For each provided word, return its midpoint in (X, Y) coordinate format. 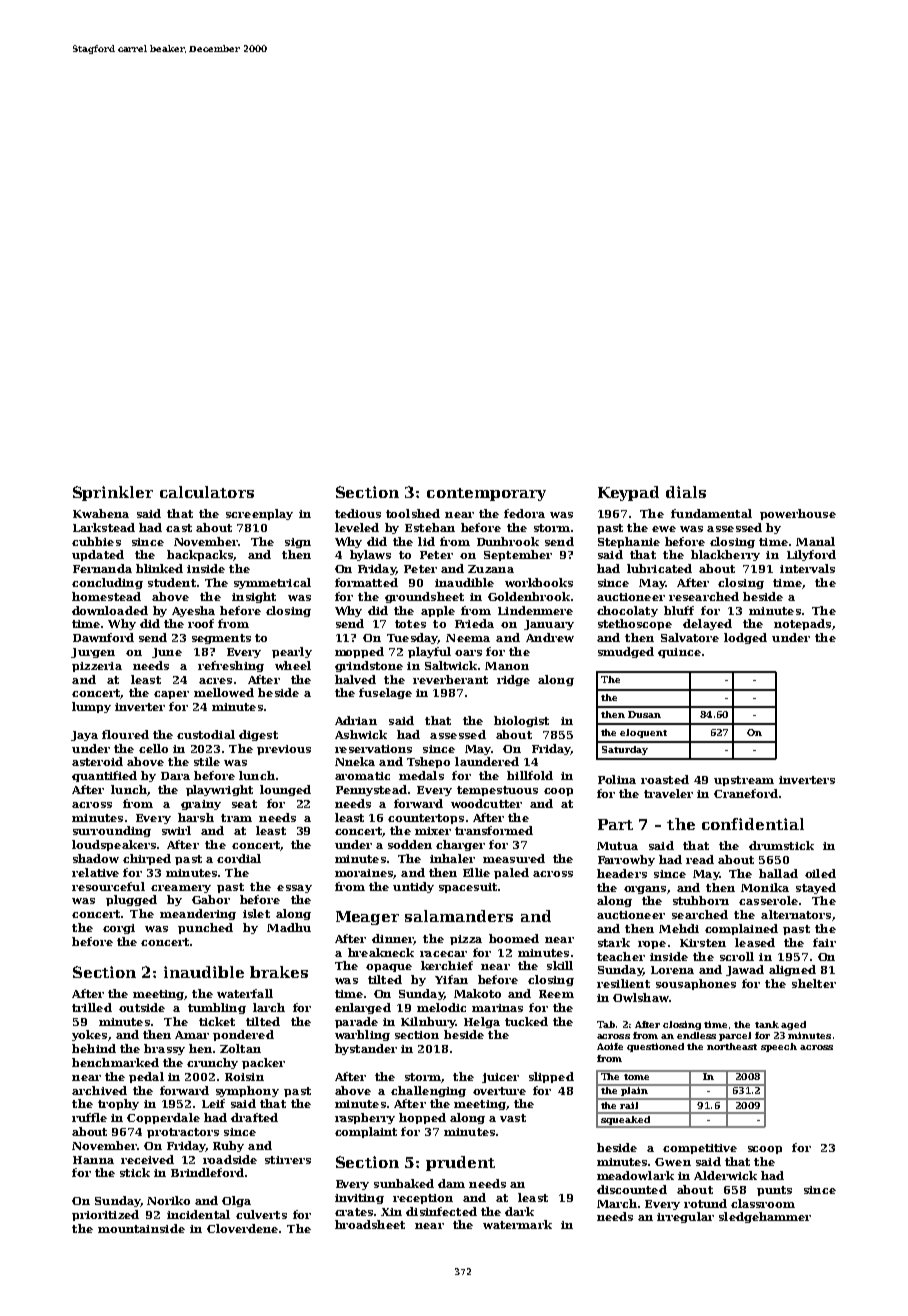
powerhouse (798, 514)
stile (207, 761)
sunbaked (404, 1183)
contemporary (486, 494)
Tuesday (412, 638)
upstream (744, 781)
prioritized (105, 1215)
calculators (207, 492)
